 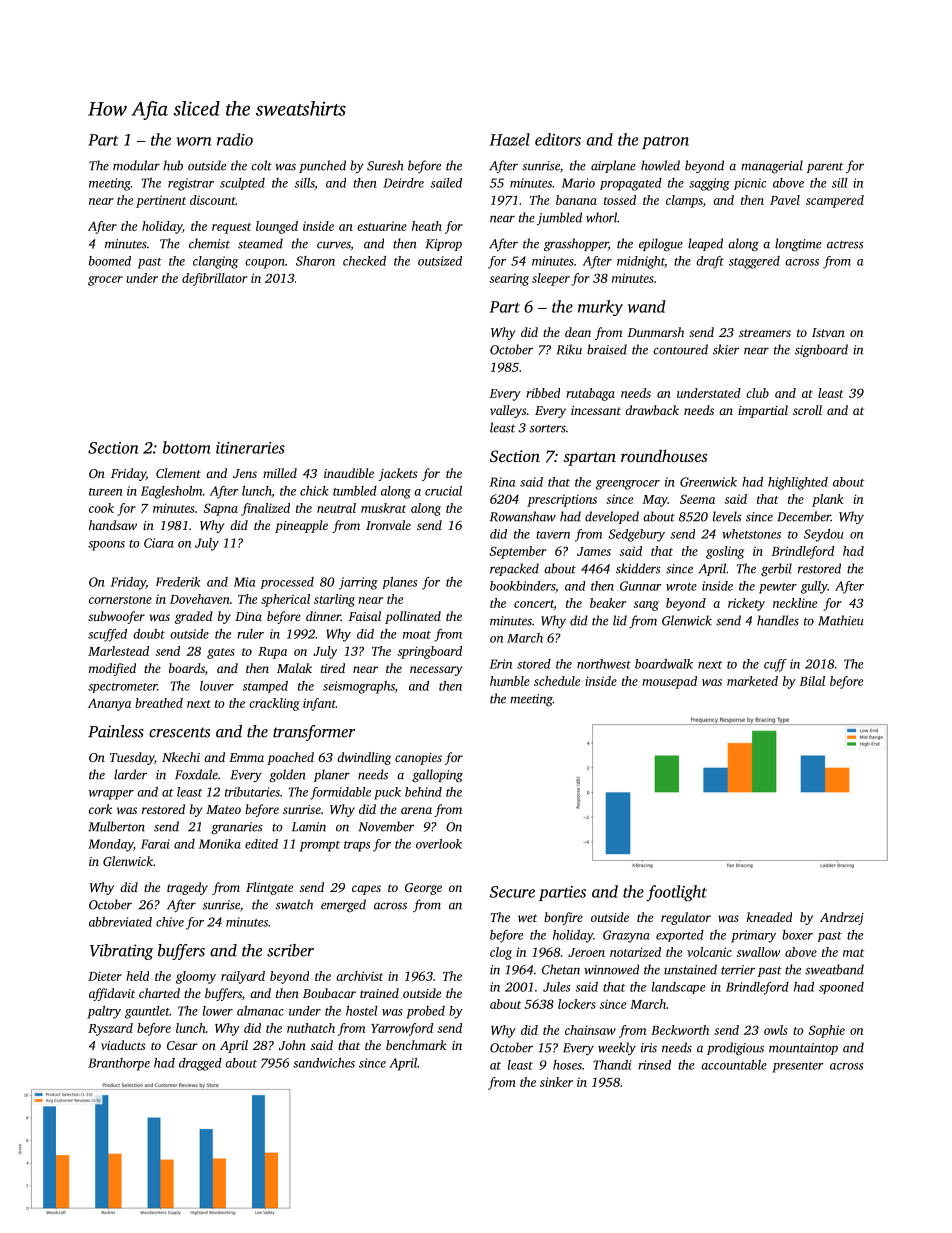 I want to click on defibrillator, so click(x=214, y=279).
